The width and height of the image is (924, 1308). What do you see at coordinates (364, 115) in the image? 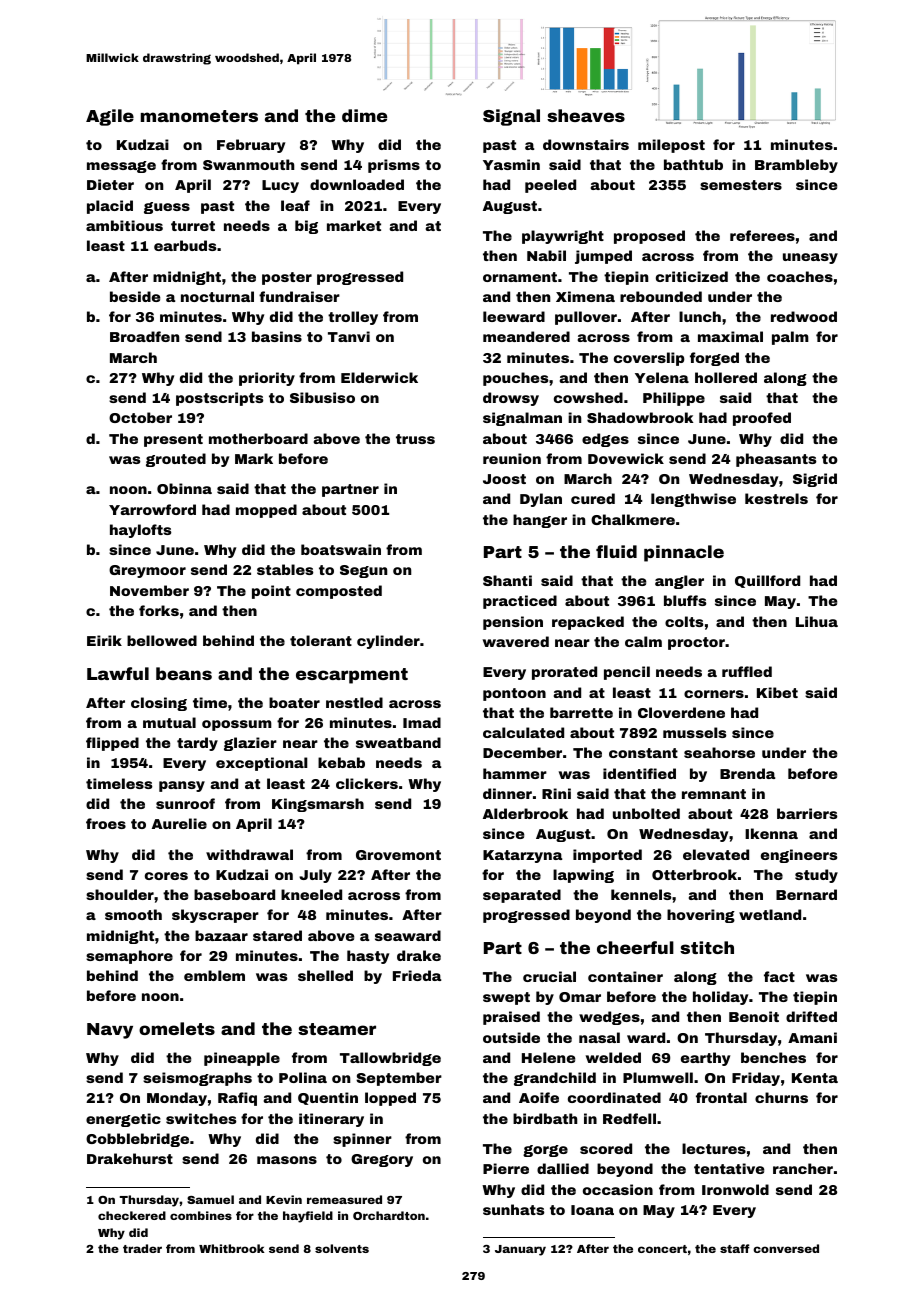
I see `dime` at bounding box center [364, 115].
